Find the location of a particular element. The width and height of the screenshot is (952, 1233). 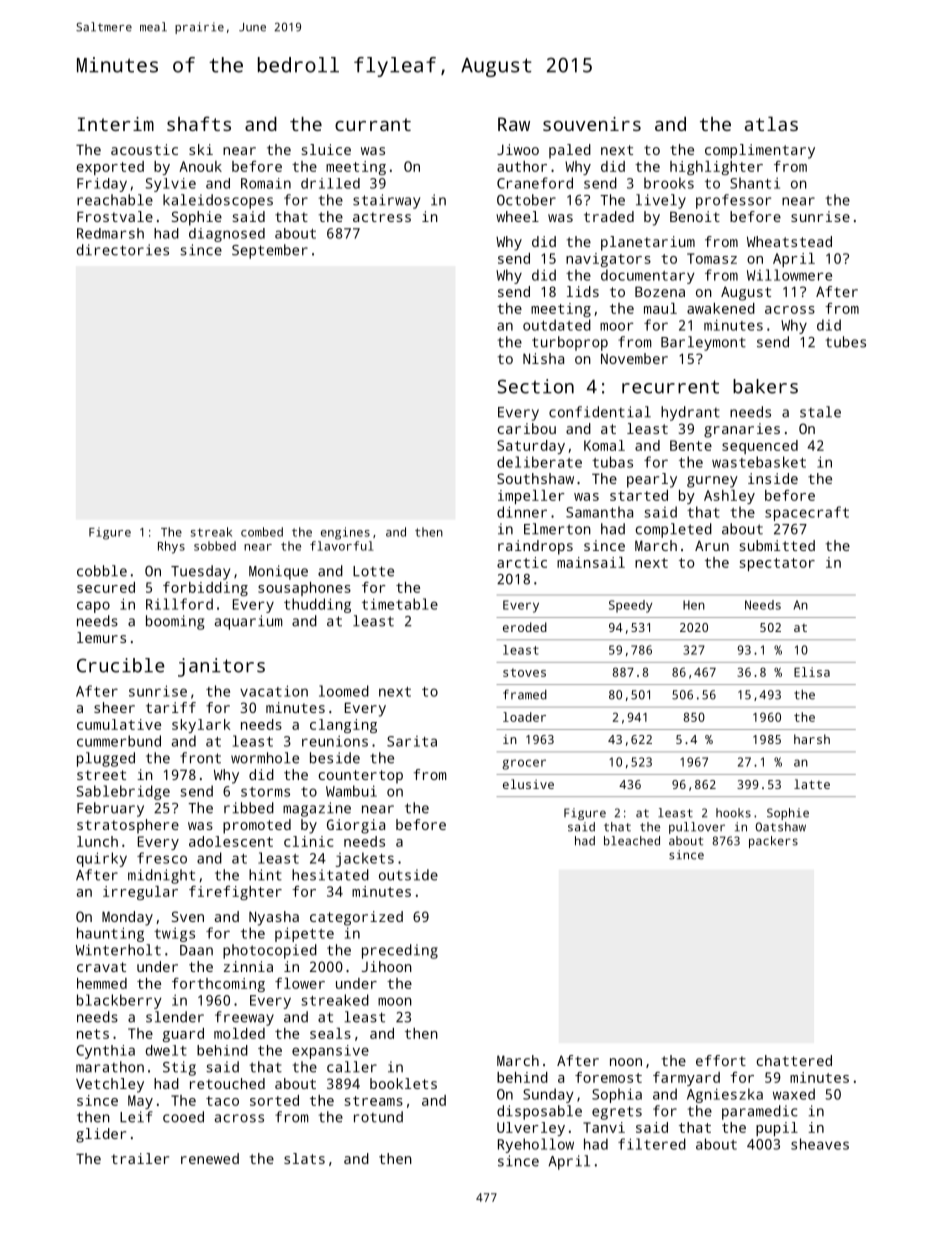

slats is located at coordinates (304, 1158).
